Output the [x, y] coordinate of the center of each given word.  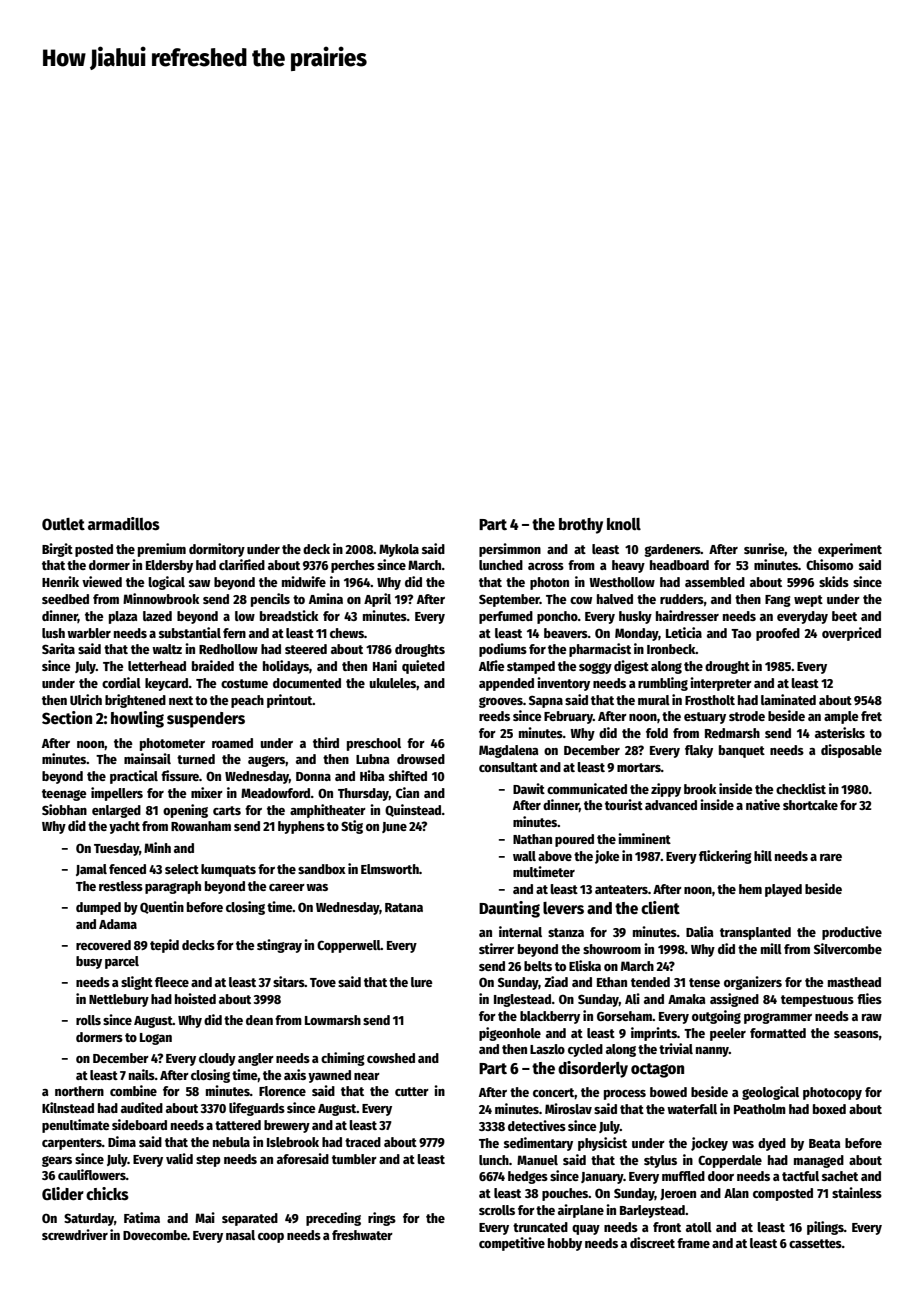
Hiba [372, 775]
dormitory [217, 550]
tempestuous [817, 1001]
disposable [851, 751]
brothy [581, 526]
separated [250, 1219]
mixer [207, 792]
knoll [624, 524]
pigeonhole [510, 1034]
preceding [333, 1219]
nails [142, 1074]
